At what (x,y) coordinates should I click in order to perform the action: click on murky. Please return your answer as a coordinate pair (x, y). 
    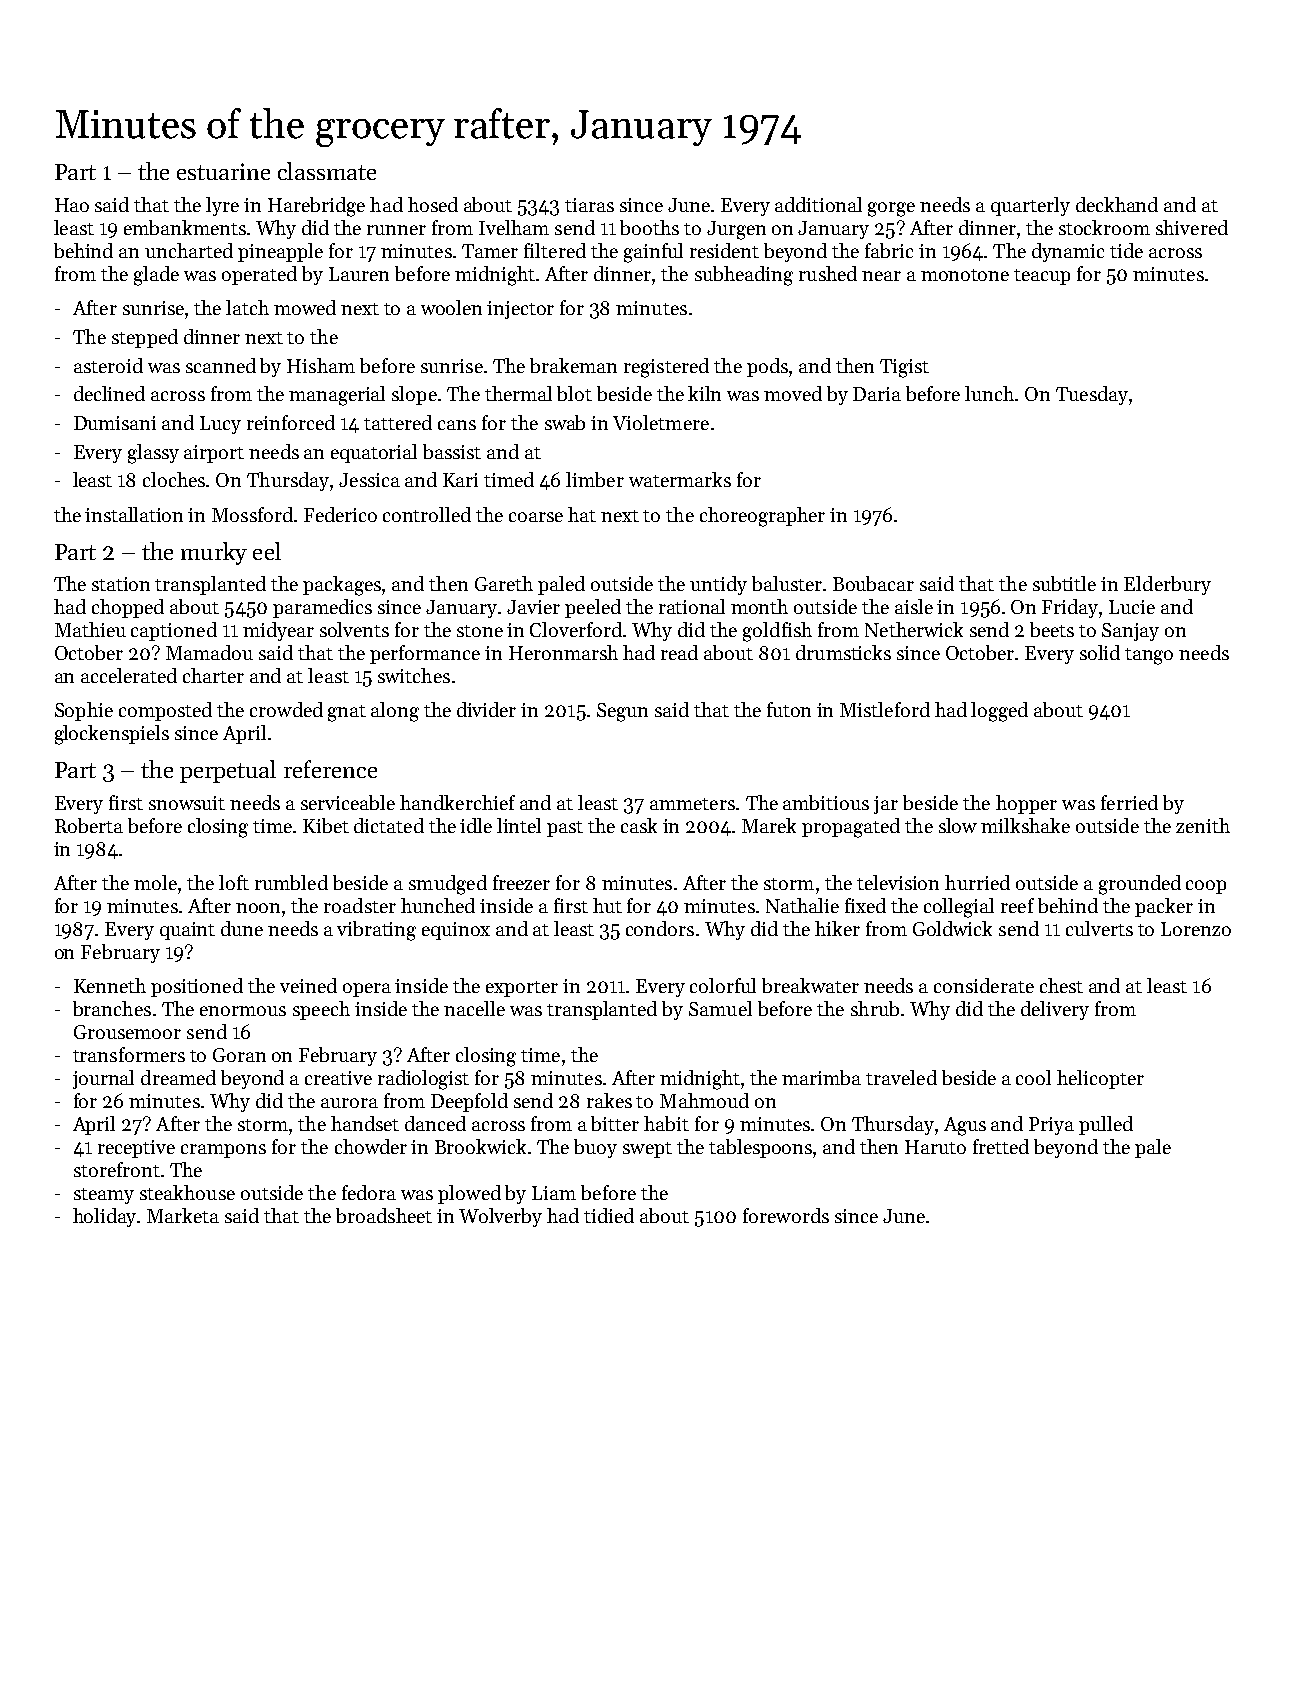
    Looking at the image, I should click on (214, 553).
